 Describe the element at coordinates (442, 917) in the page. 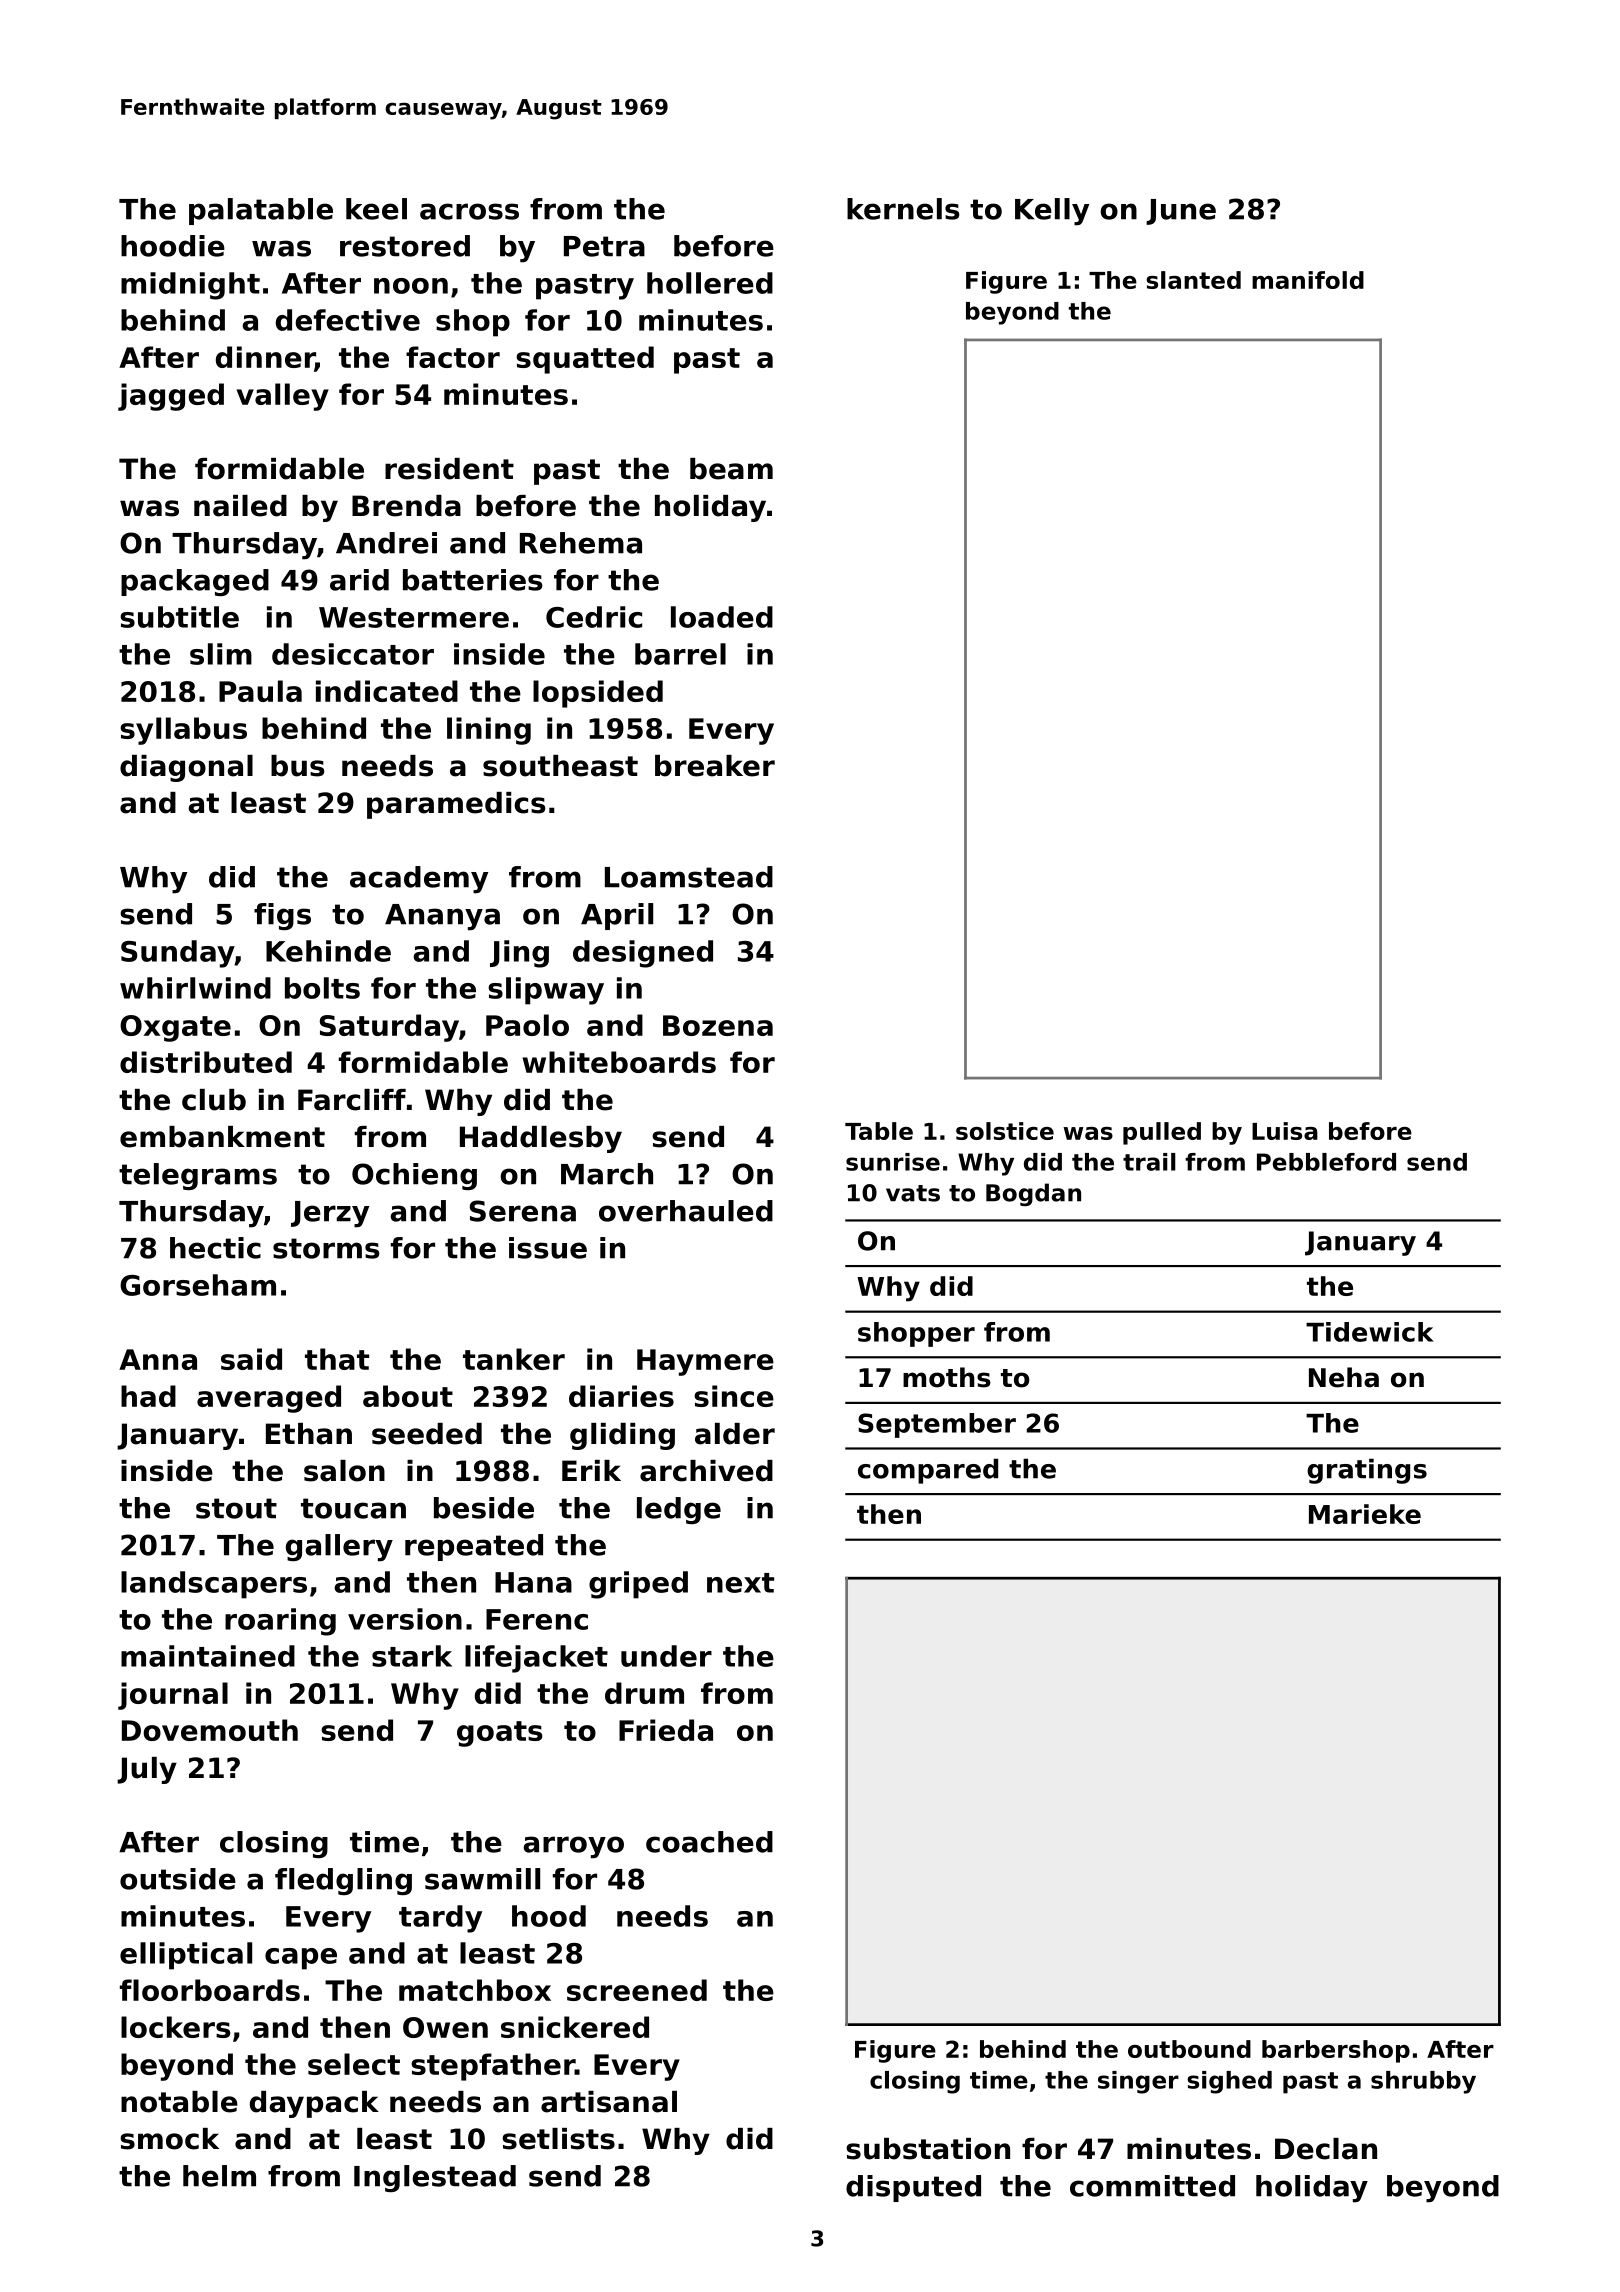

I see `Ananya` at that location.
